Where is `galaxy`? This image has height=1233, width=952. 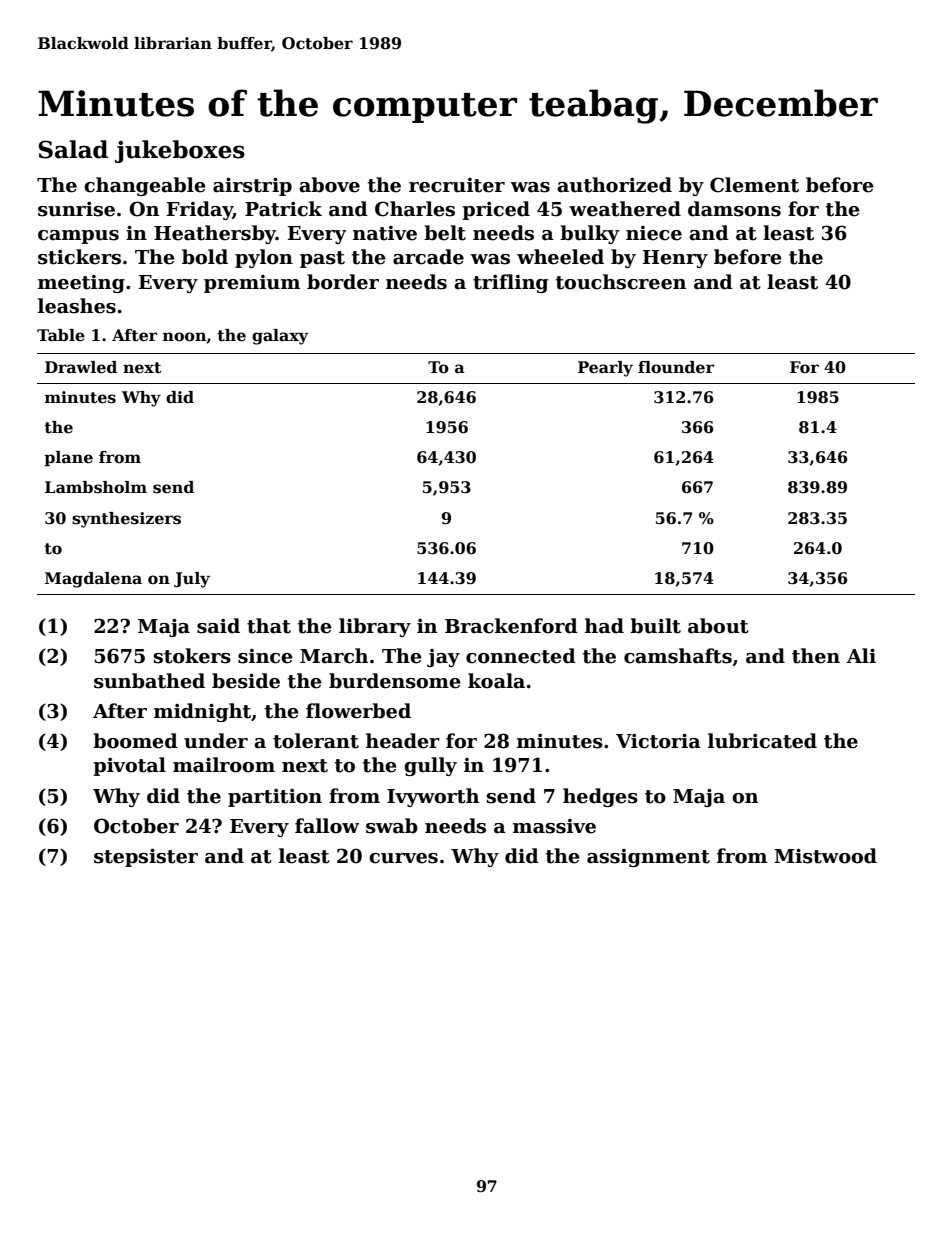 galaxy is located at coordinates (280, 337).
